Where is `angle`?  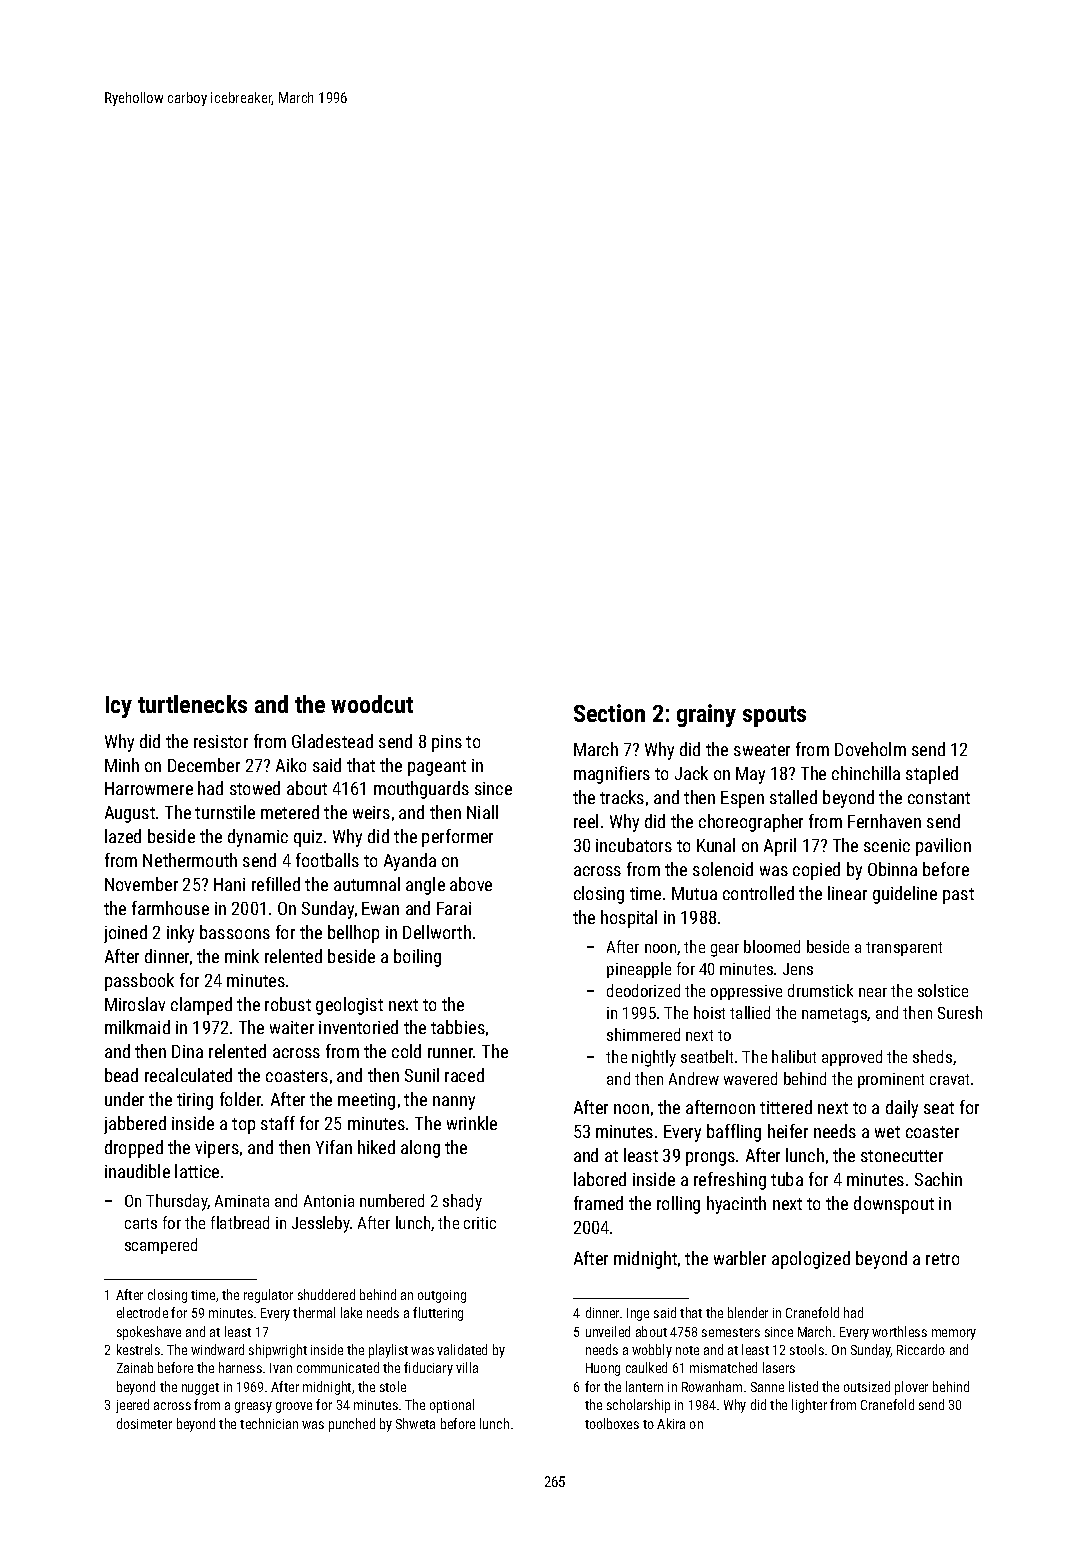
angle is located at coordinates (425, 886).
